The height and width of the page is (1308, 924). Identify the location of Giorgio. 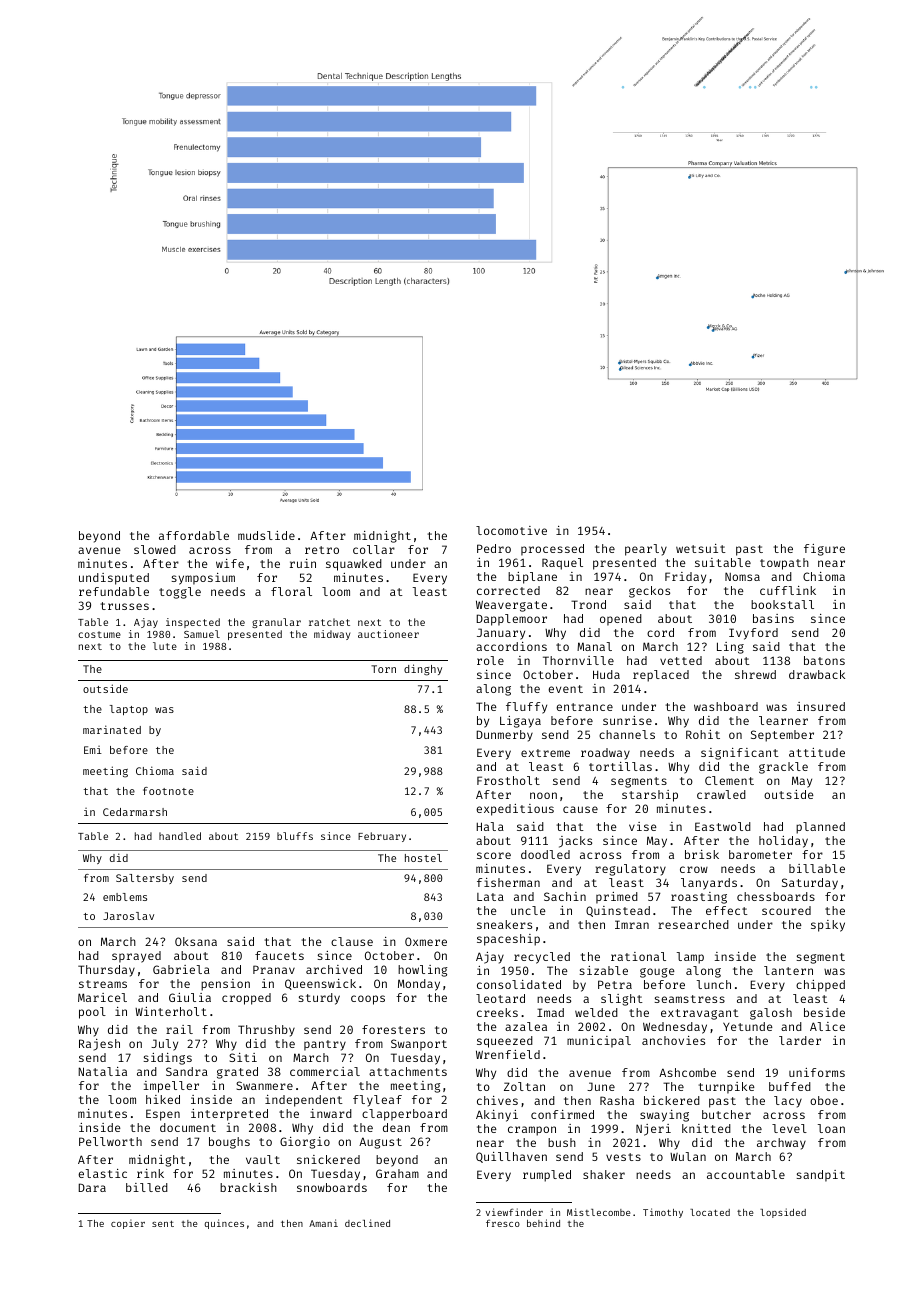
(305, 1143).
